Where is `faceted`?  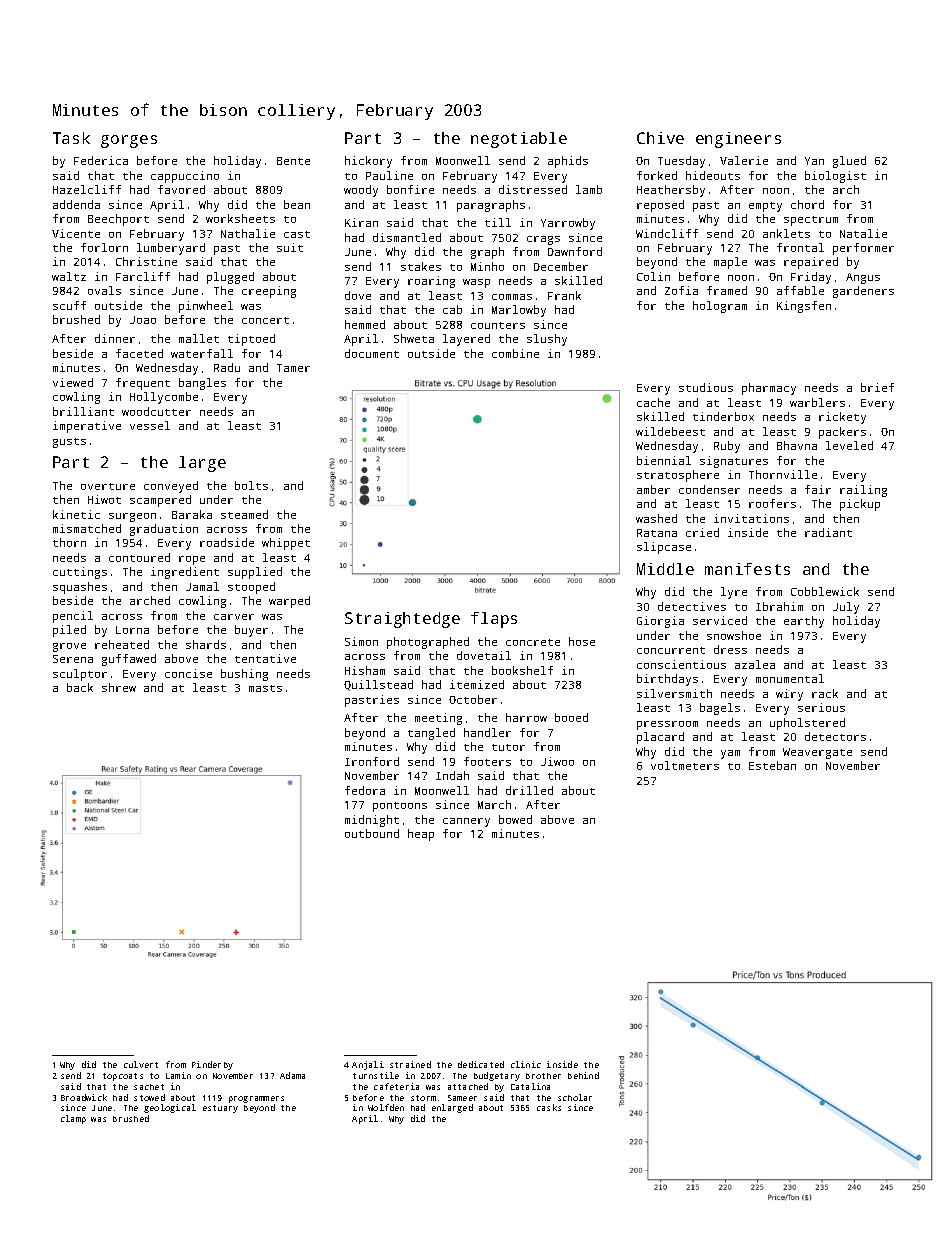
faceted is located at coordinates (139, 353).
